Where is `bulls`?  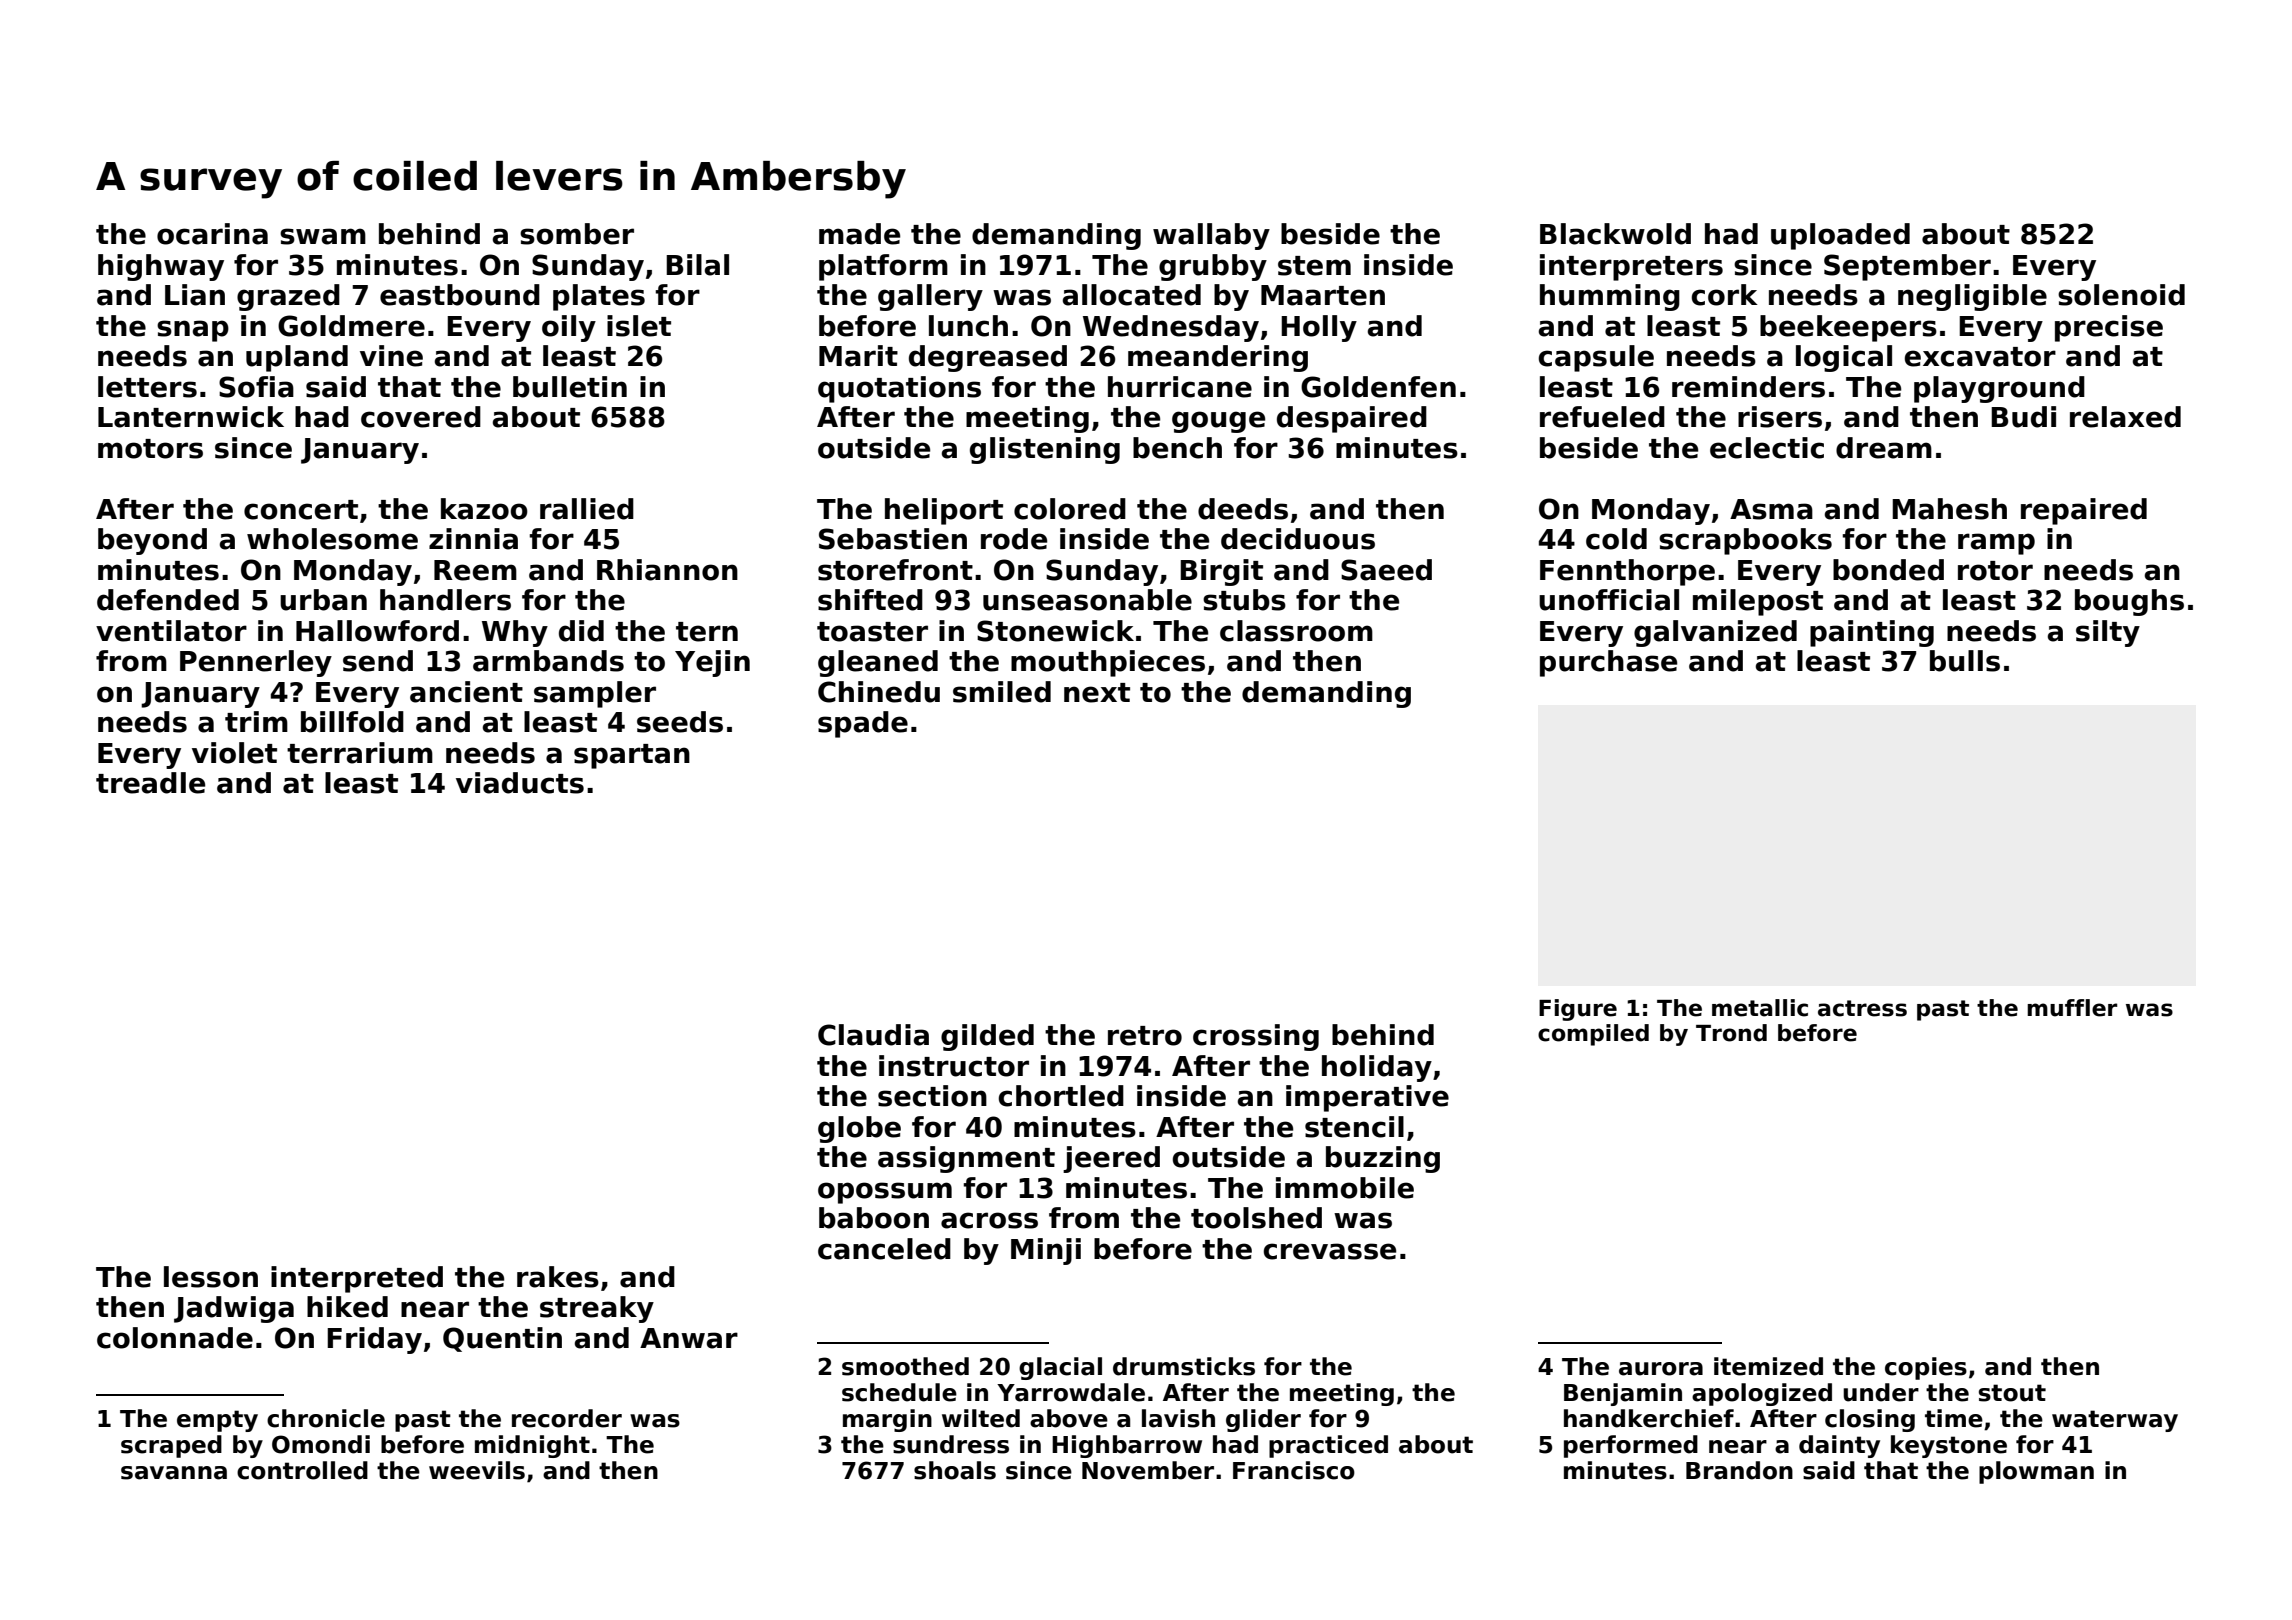
bulls is located at coordinates (1965, 661).
